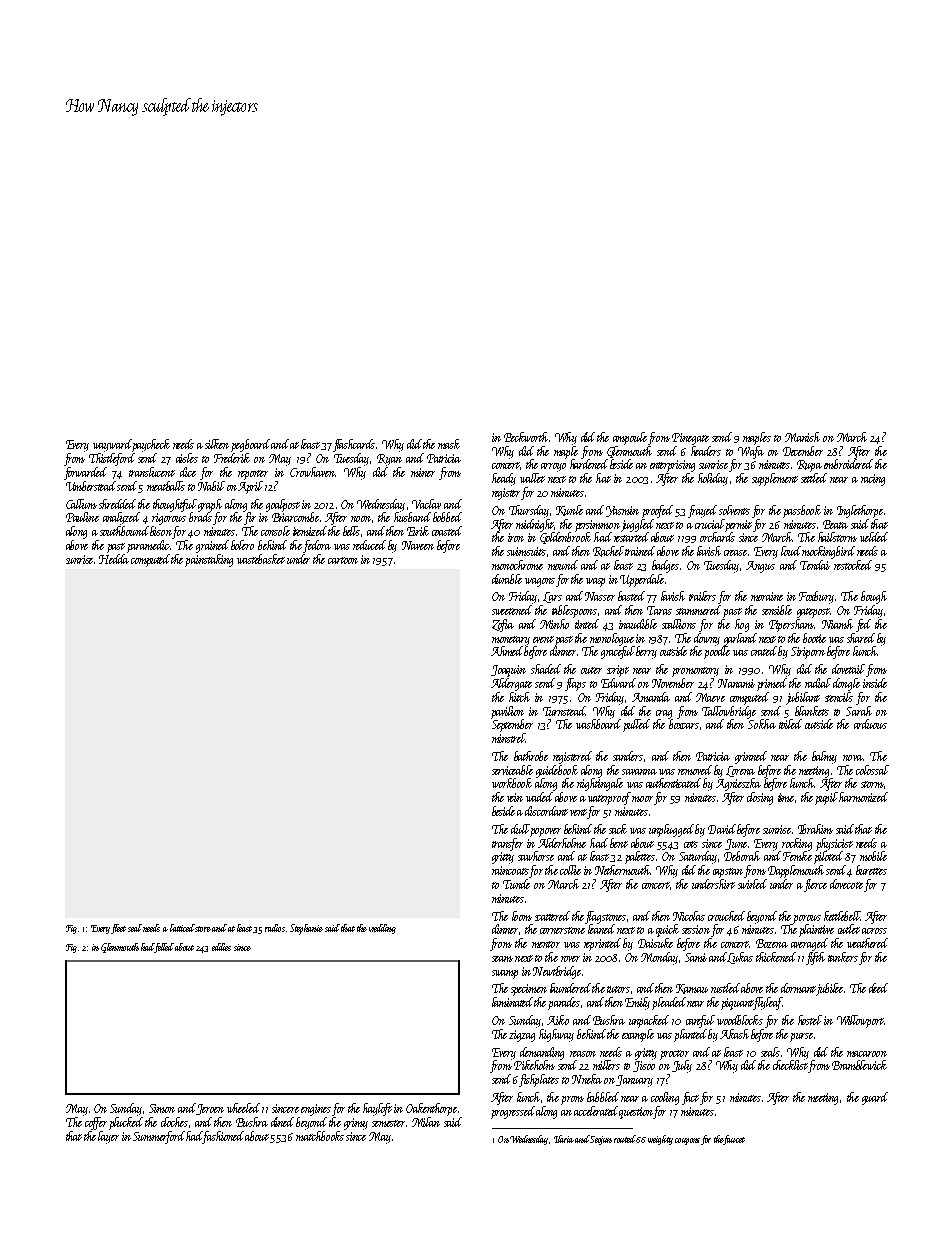 This screenshot has width=952, height=1233. Describe the element at coordinates (426, 1122) in the screenshot. I see `Milan` at that location.
